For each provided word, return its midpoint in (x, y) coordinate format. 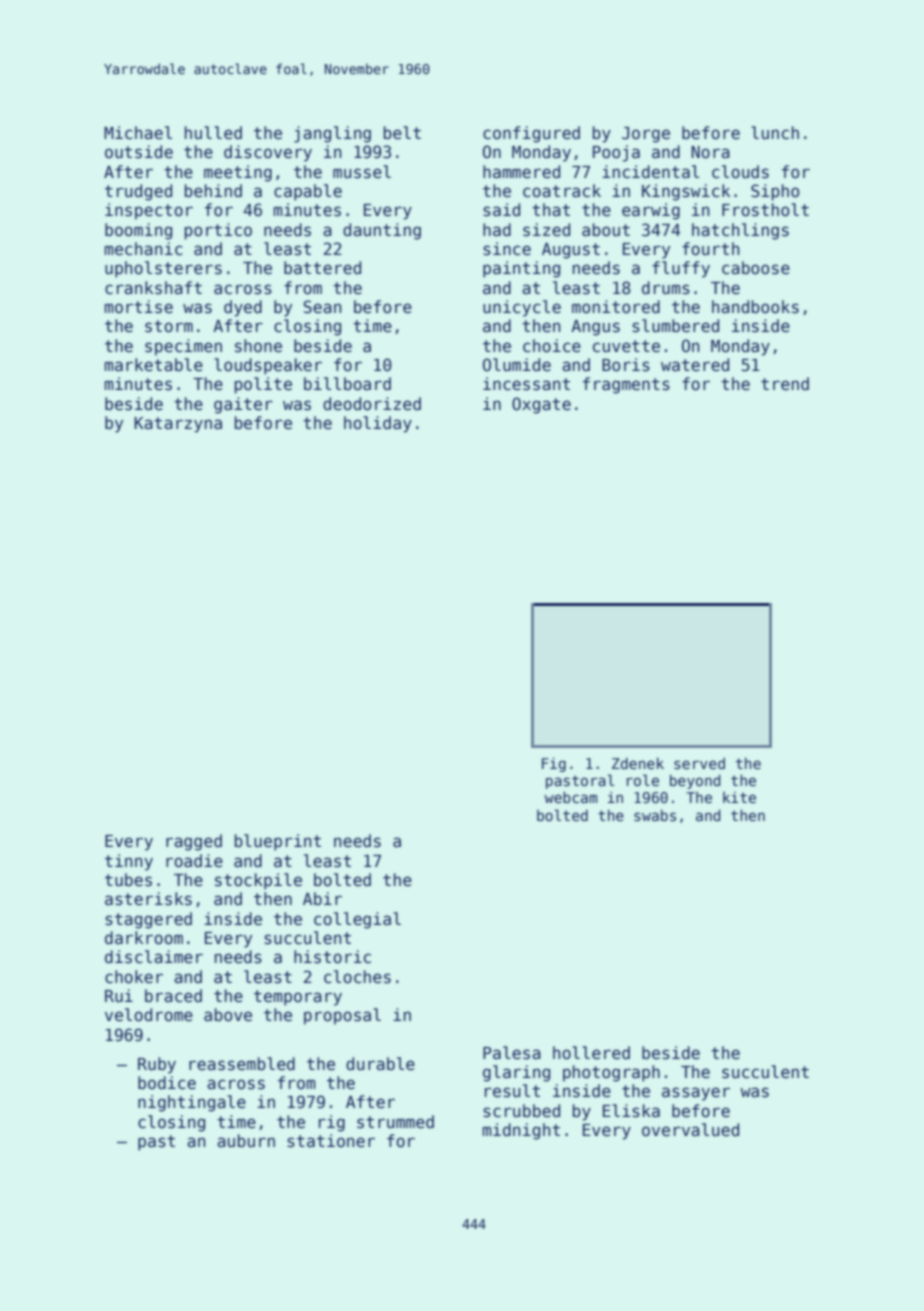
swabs (655, 815)
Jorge (646, 135)
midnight (521, 1131)
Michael (138, 133)
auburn (246, 1141)
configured (531, 134)
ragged (194, 842)
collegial (357, 920)
